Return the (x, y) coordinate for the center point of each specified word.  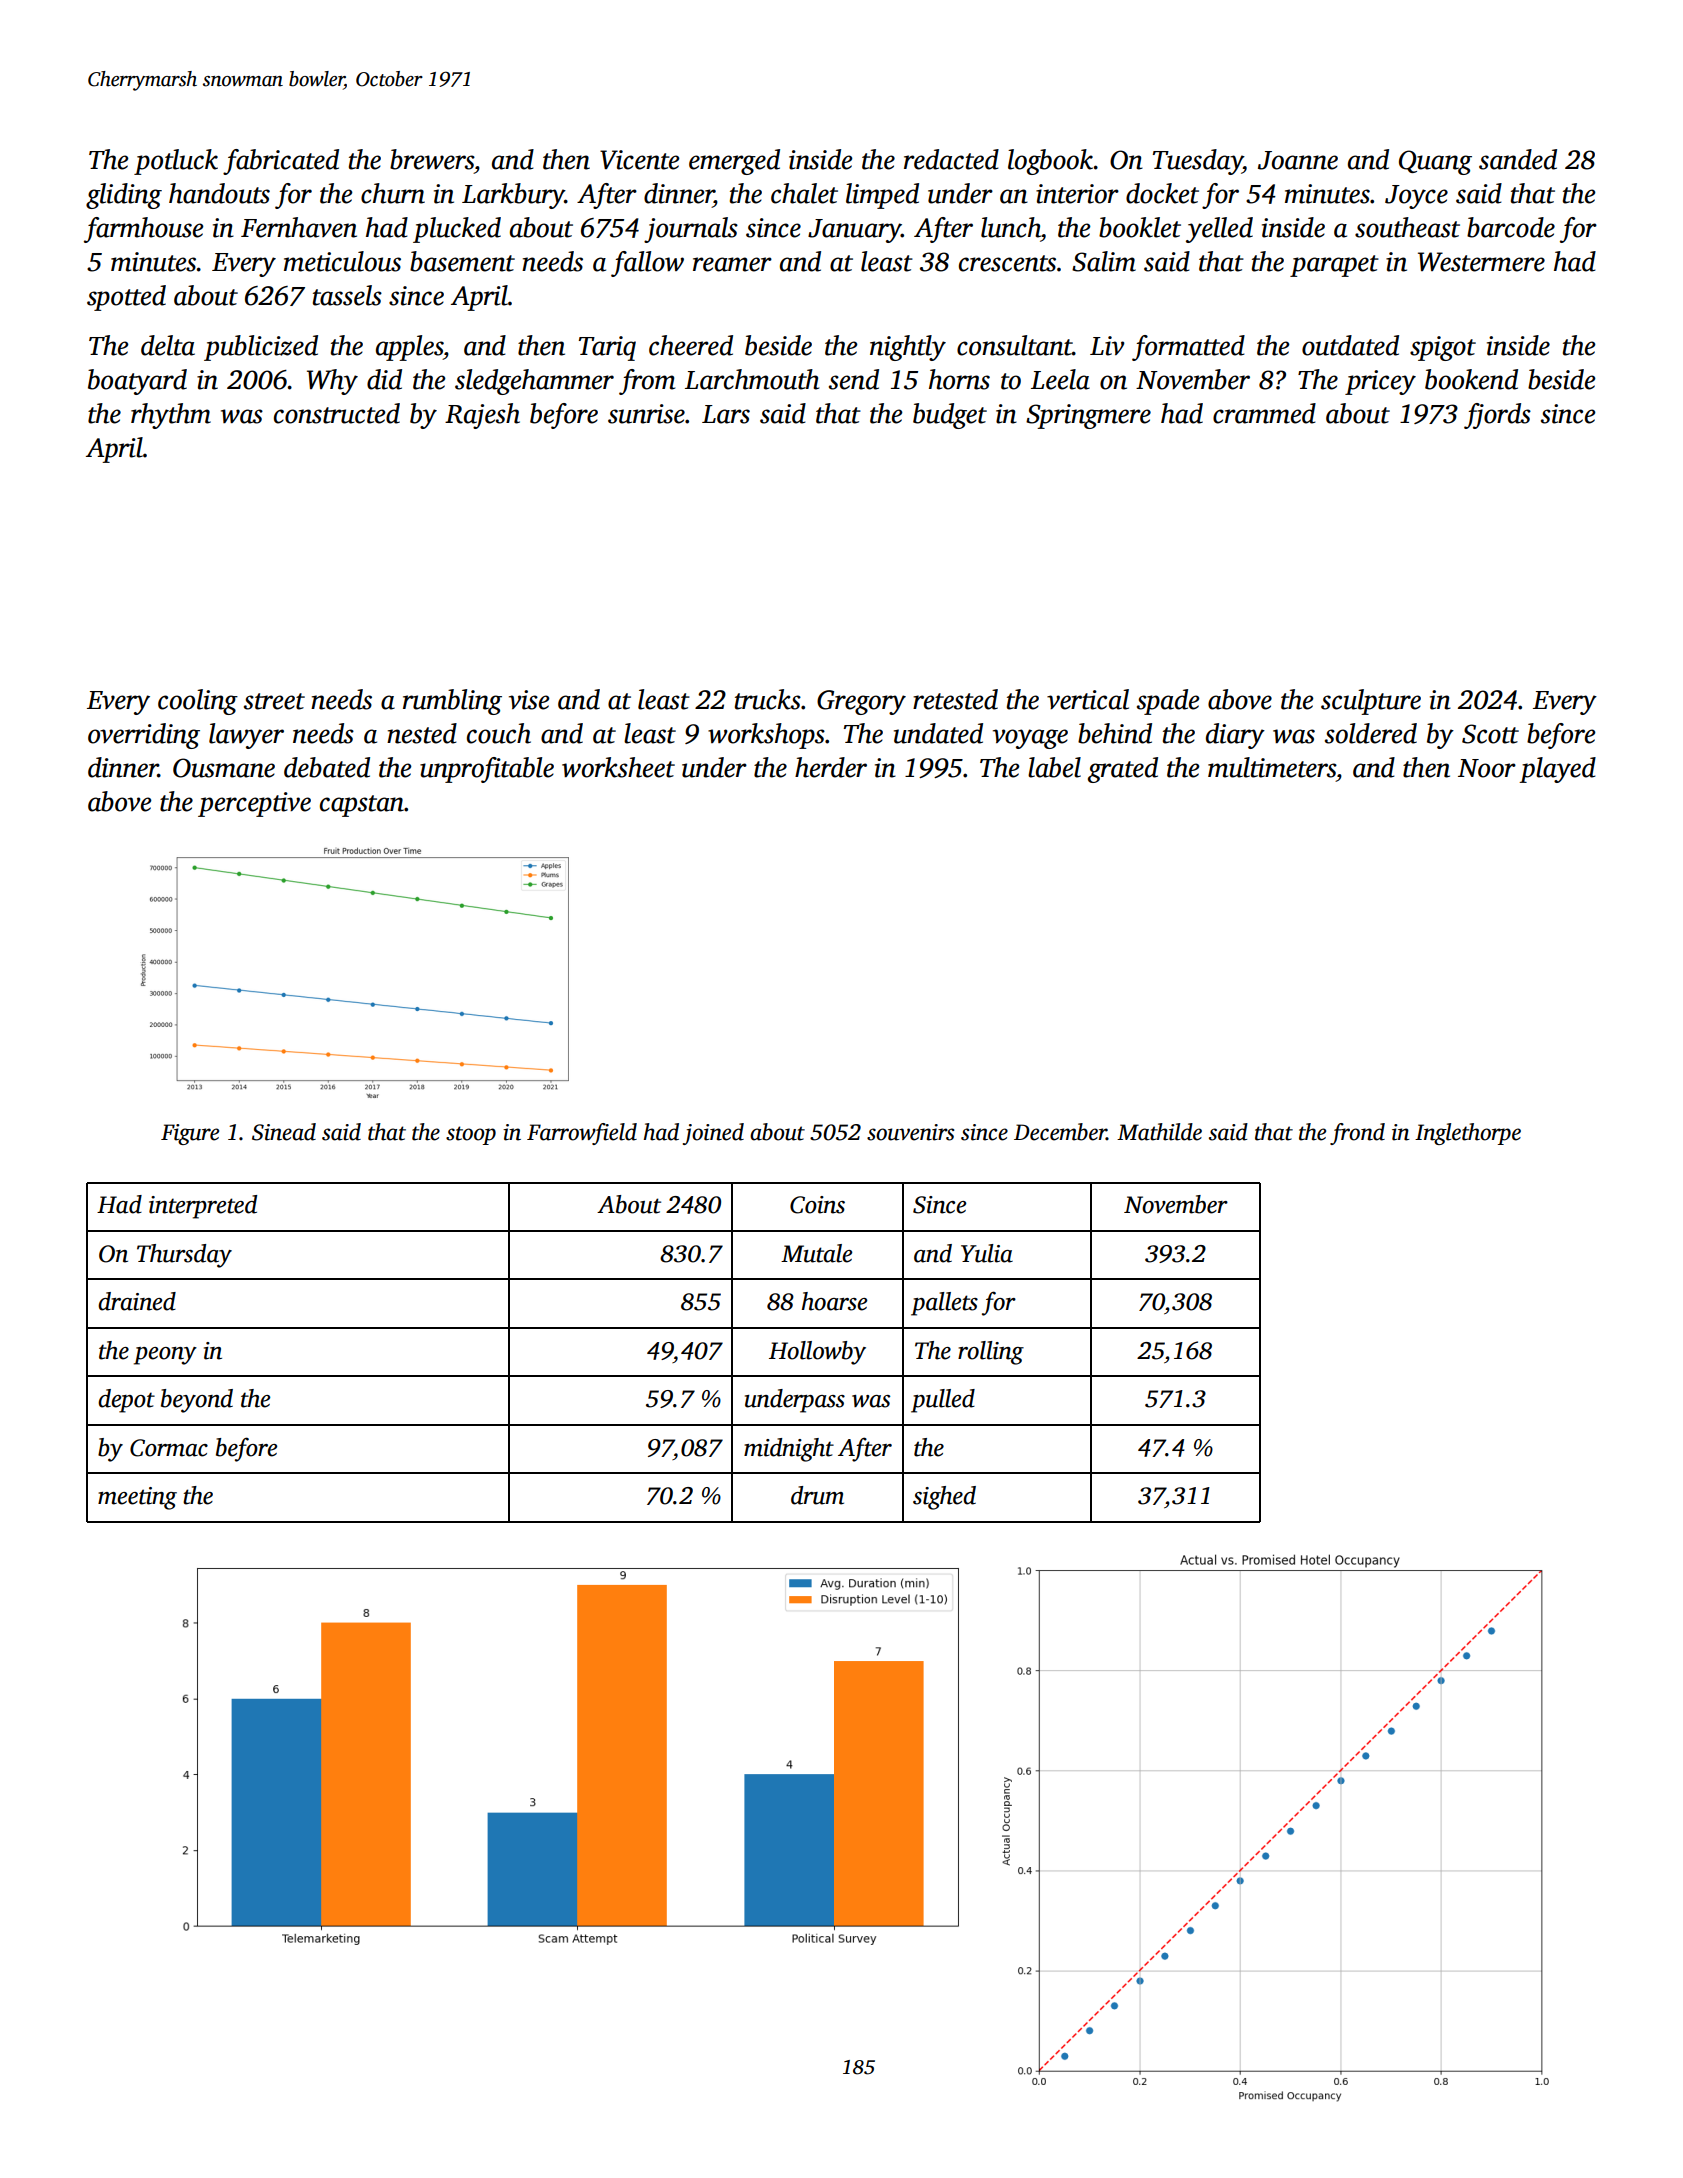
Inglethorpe (1468, 1134)
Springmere (1088, 416)
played (1557, 770)
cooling (198, 702)
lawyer (246, 736)
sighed (944, 1498)
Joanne (1298, 160)
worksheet (618, 767)
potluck (176, 162)
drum (817, 1495)
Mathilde (1159, 1132)
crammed (1264, 413)
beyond (197, 1401)
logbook (1050, 162)
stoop (471, 1135)
